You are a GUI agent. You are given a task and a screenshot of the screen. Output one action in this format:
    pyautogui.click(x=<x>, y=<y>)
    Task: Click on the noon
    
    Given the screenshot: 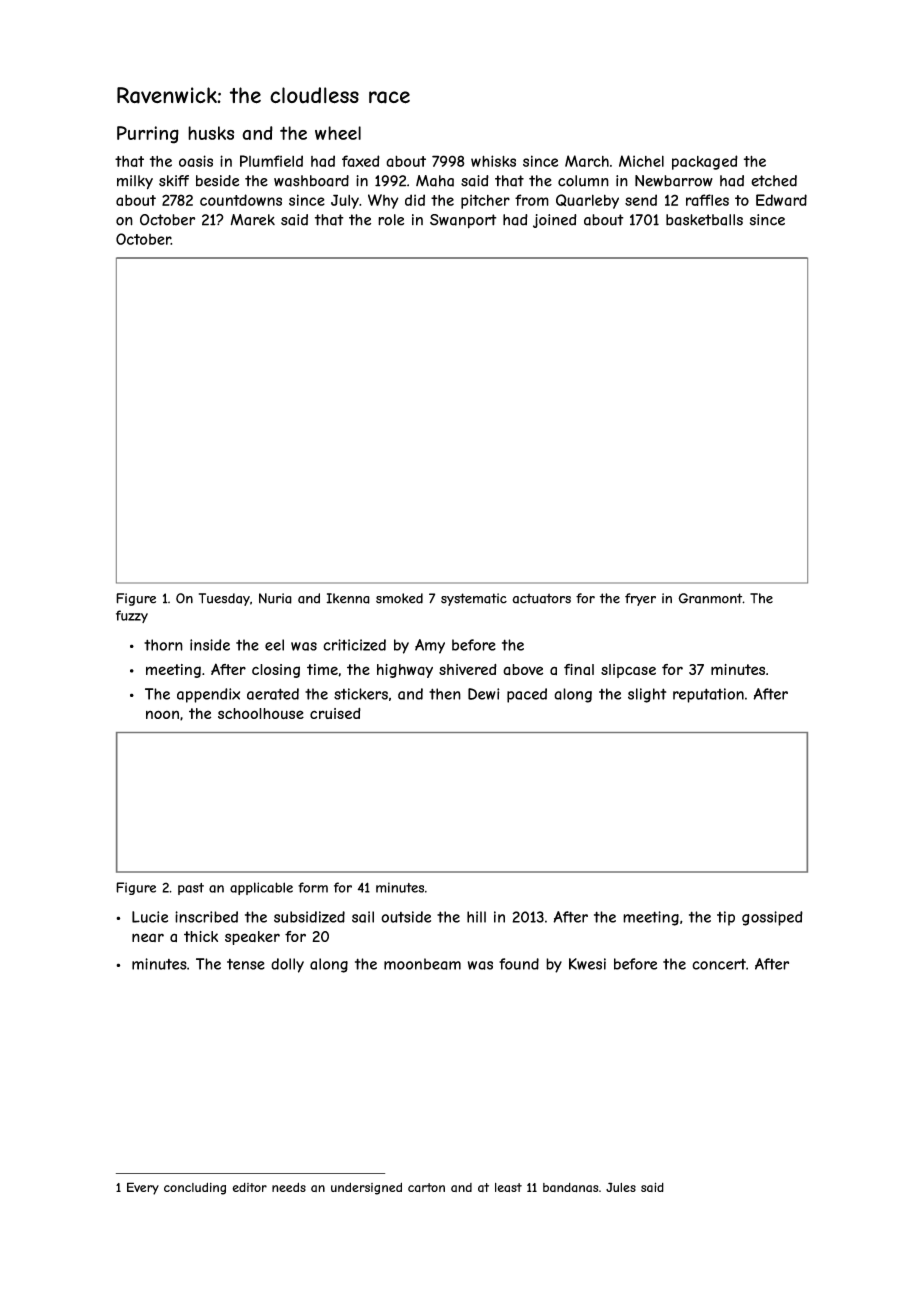 What is the action you would take?
    pyautogui.click(x=162, y=714)
